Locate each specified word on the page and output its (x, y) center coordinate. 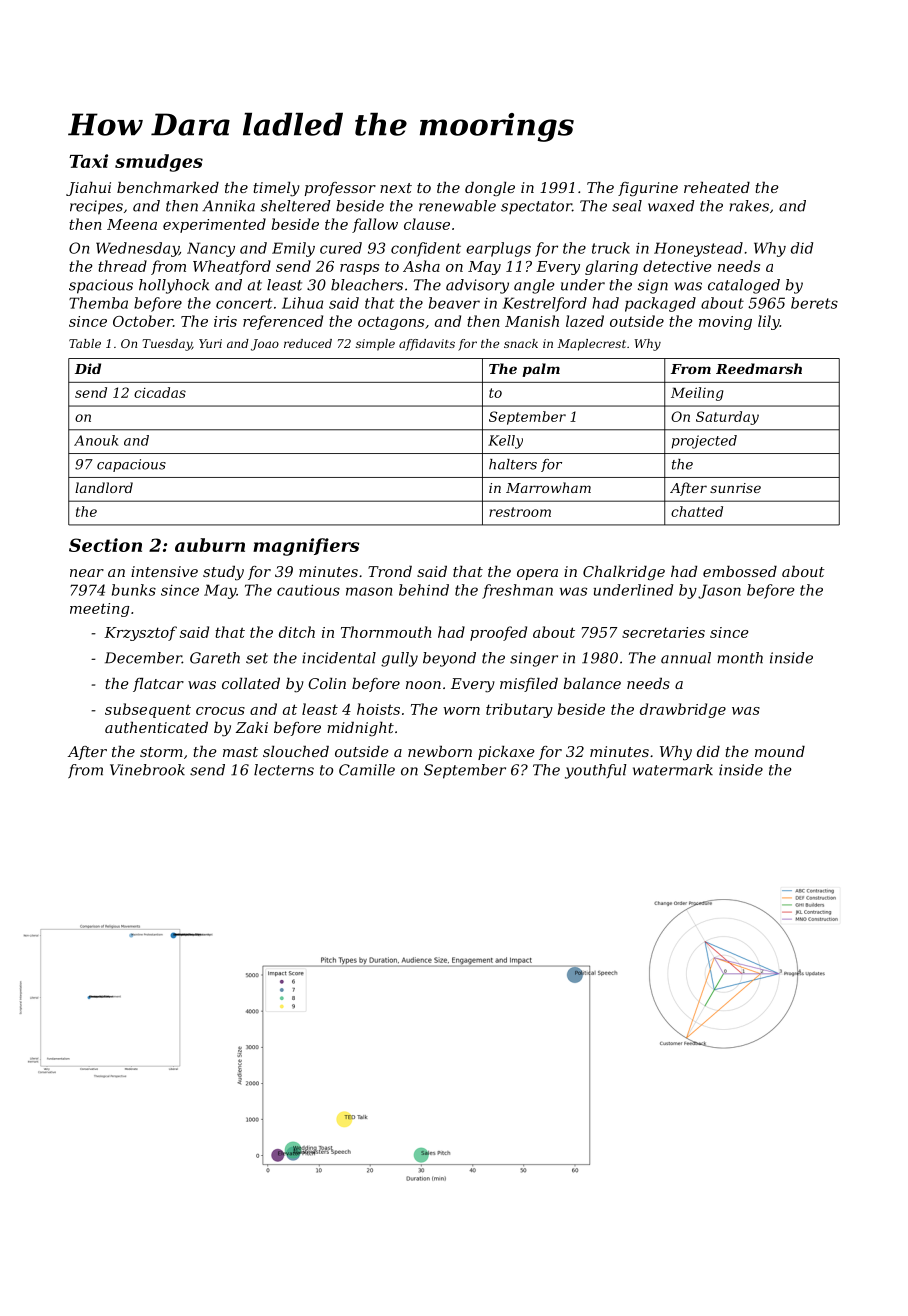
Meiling (697, 394)
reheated (717, 187)
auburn (210, 545)
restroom (520, 512)
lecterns (284, 770)
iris (225, 321)
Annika (228, 206)
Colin (327, 683)
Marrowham (548, 487)
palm (541, 370)
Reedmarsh (759, 368)
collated (251, 683)
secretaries (663, 632)
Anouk (96, 440)
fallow (375, 225)
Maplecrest (592, 345)
